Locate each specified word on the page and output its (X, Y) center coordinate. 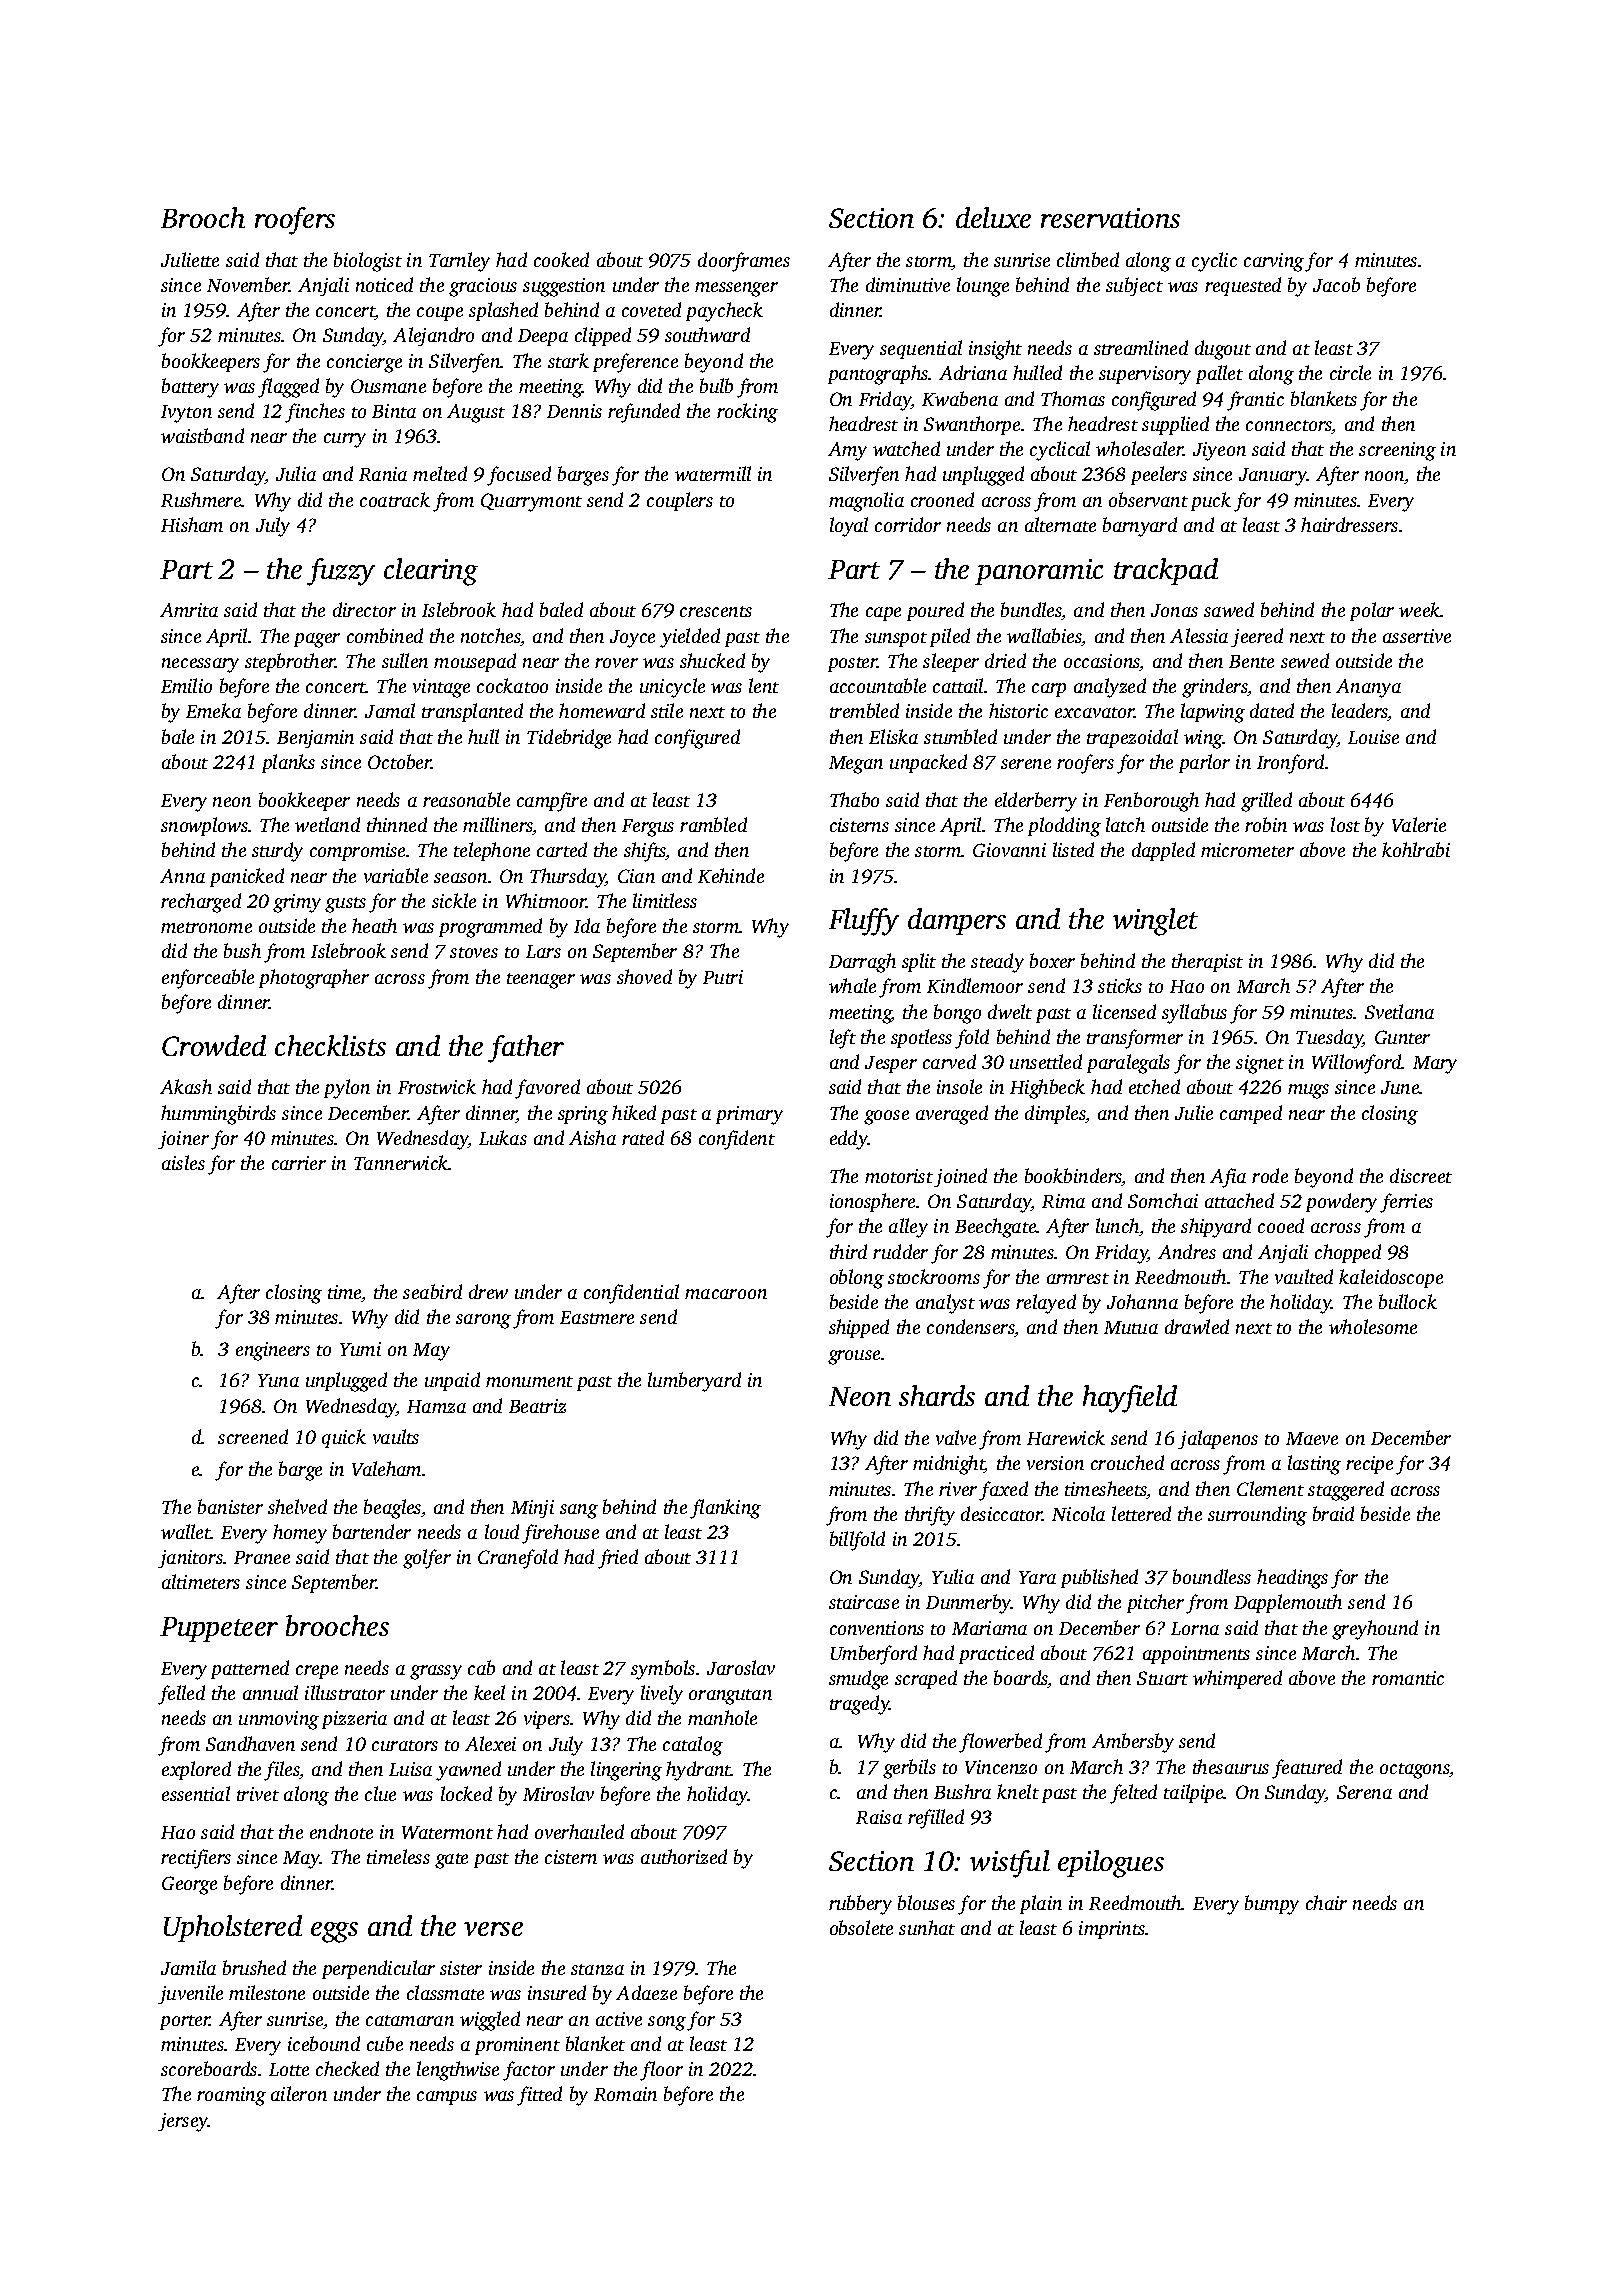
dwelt (1010, 1011)
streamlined (1141, 347)
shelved (297, 1506)
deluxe (993, 217)
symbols (663, 1670)
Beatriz (537, 1406)
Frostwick (437, 1086)
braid (1333, 1513)
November (248, 284)
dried (1005, 660)
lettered (1141, 1513)
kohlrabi (1416, 849)
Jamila (188, 1967)
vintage (441, 688)
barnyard (1140, 527)
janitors (190, 1559)
